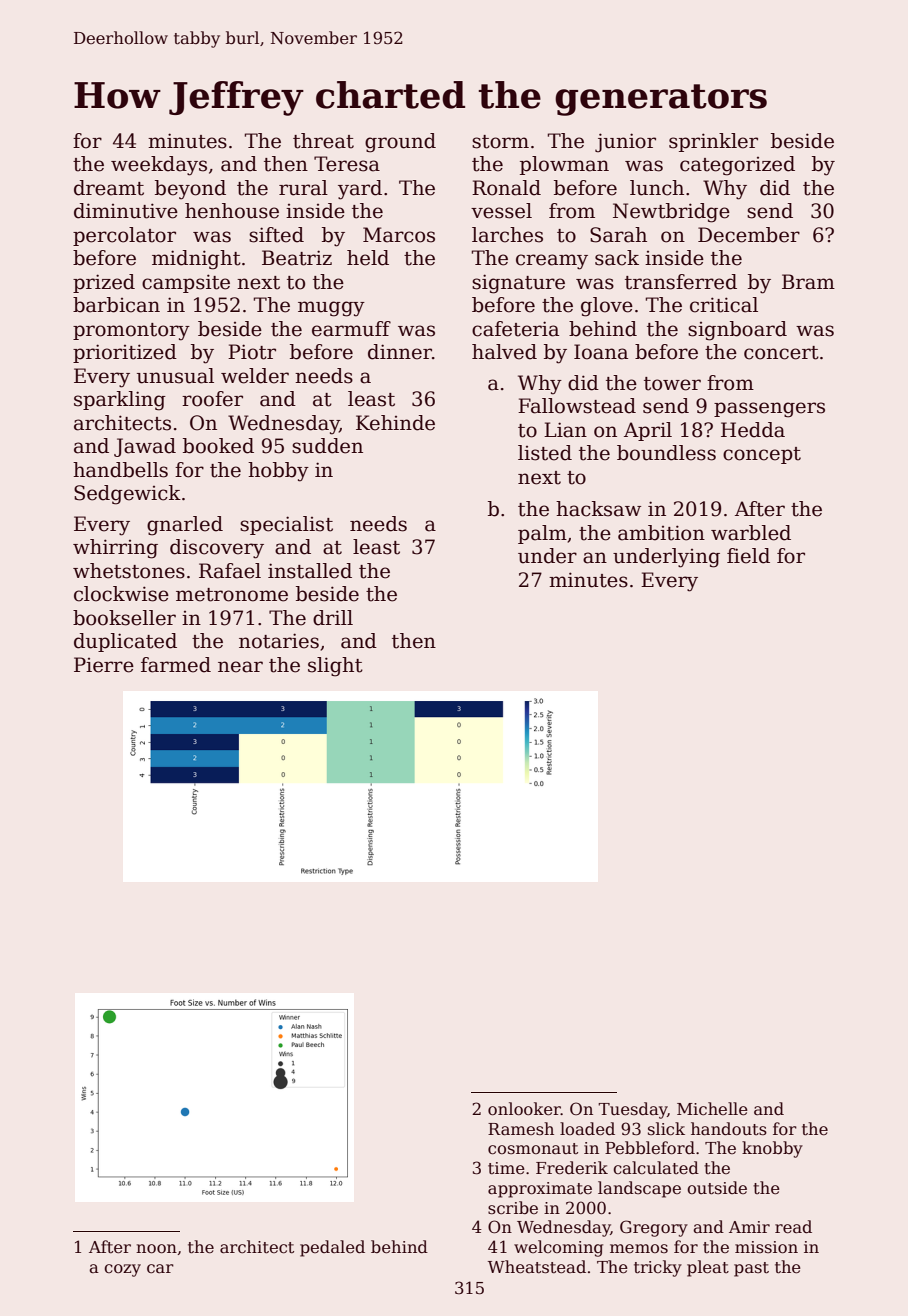  Describe the element at coordinates (762, 455) in the document. I see `concept` at that location.
